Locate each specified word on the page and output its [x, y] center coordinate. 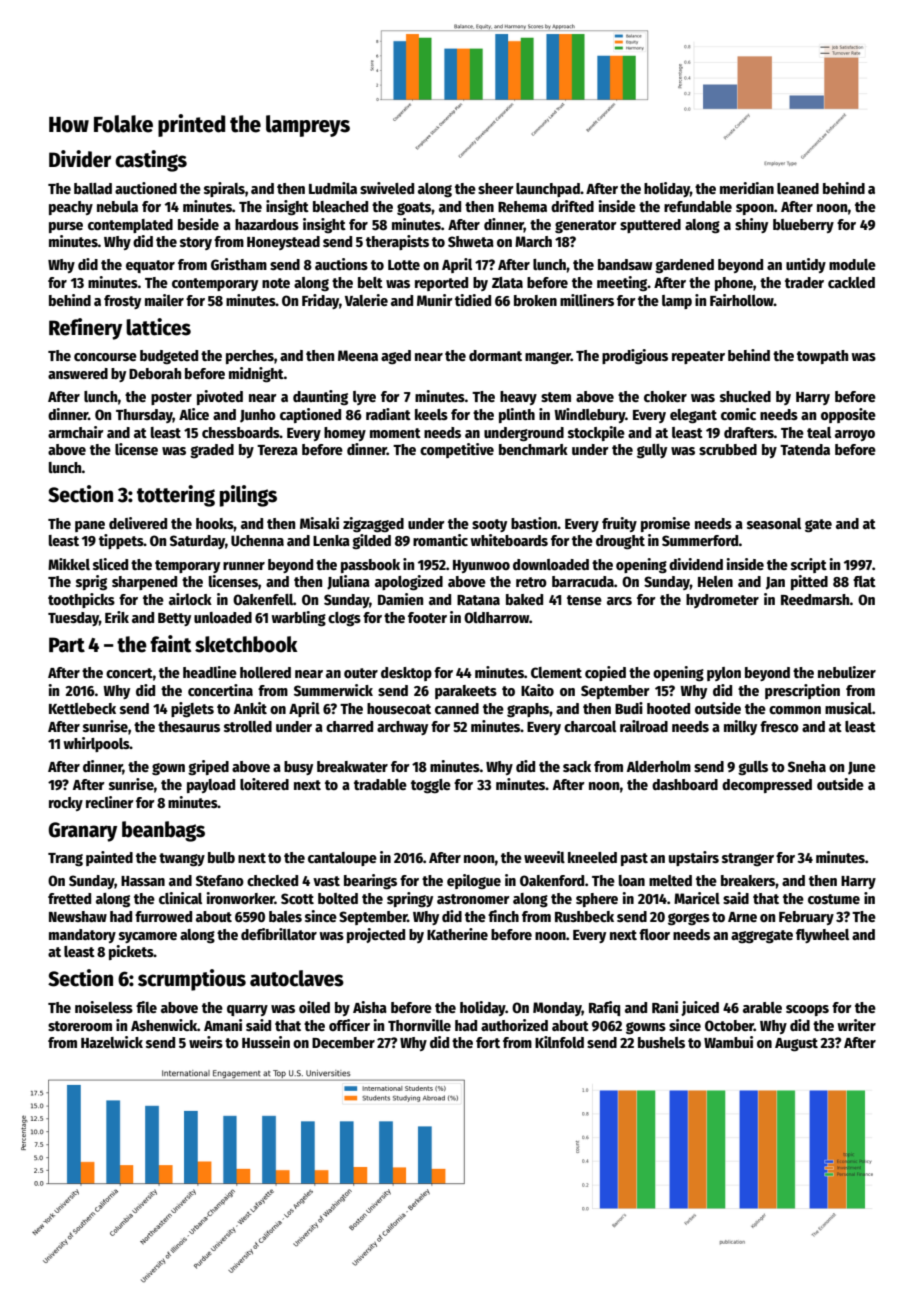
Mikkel [69, 564]
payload [211, 786]
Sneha [807, 766]
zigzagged [373, 525]
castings [151, 161]
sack [577, 766]
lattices [158, 327]
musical [848, 708]
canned [457, 708]
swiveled [387, 188]
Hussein [266, 1042]
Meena [358, 355]
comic [738, 414]
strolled [248, 726]
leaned [798, 188]
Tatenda [805, 449]
